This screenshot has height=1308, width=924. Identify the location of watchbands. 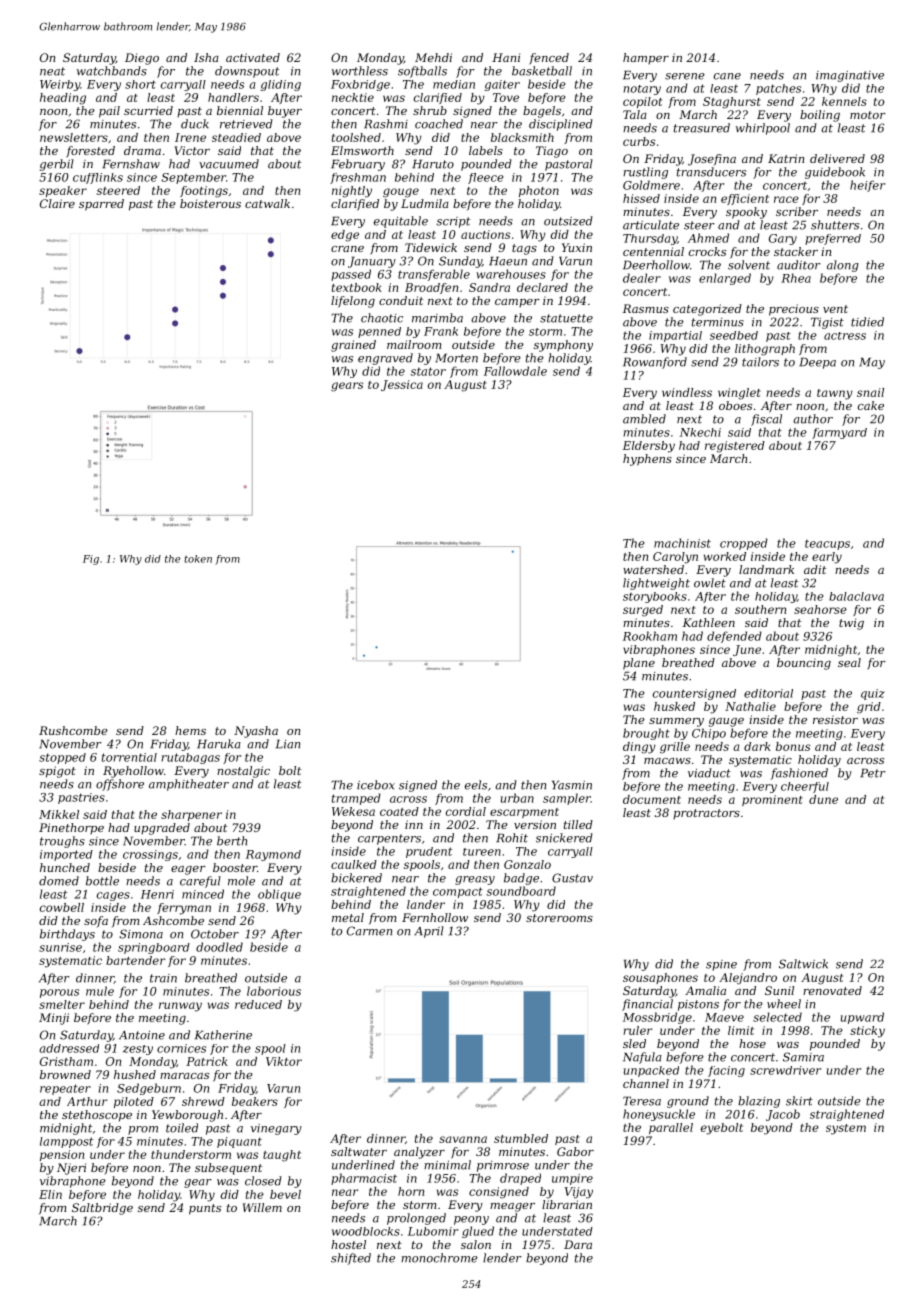
(112, 71).
